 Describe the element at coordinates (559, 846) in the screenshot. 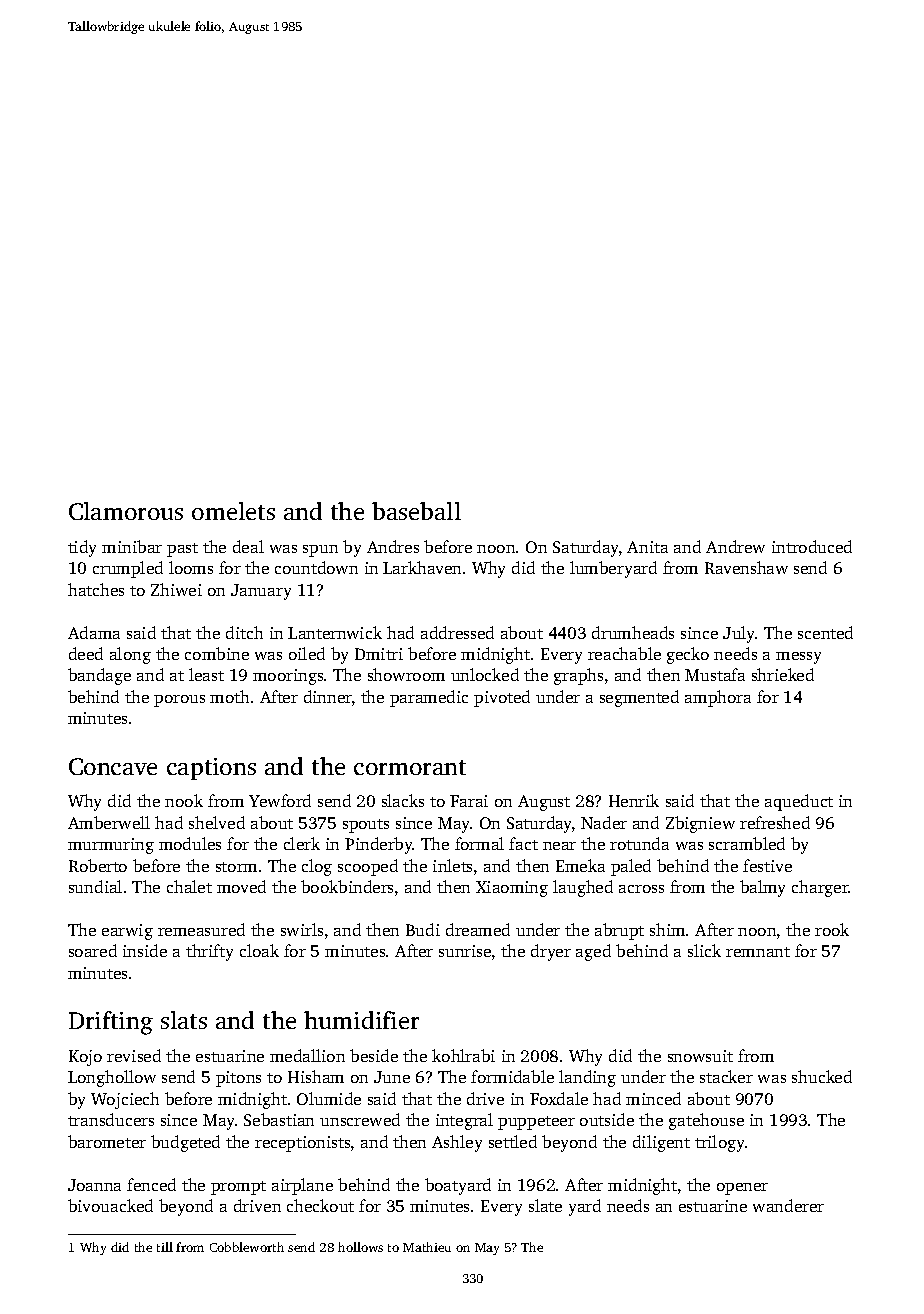

I see `near` at that location.
